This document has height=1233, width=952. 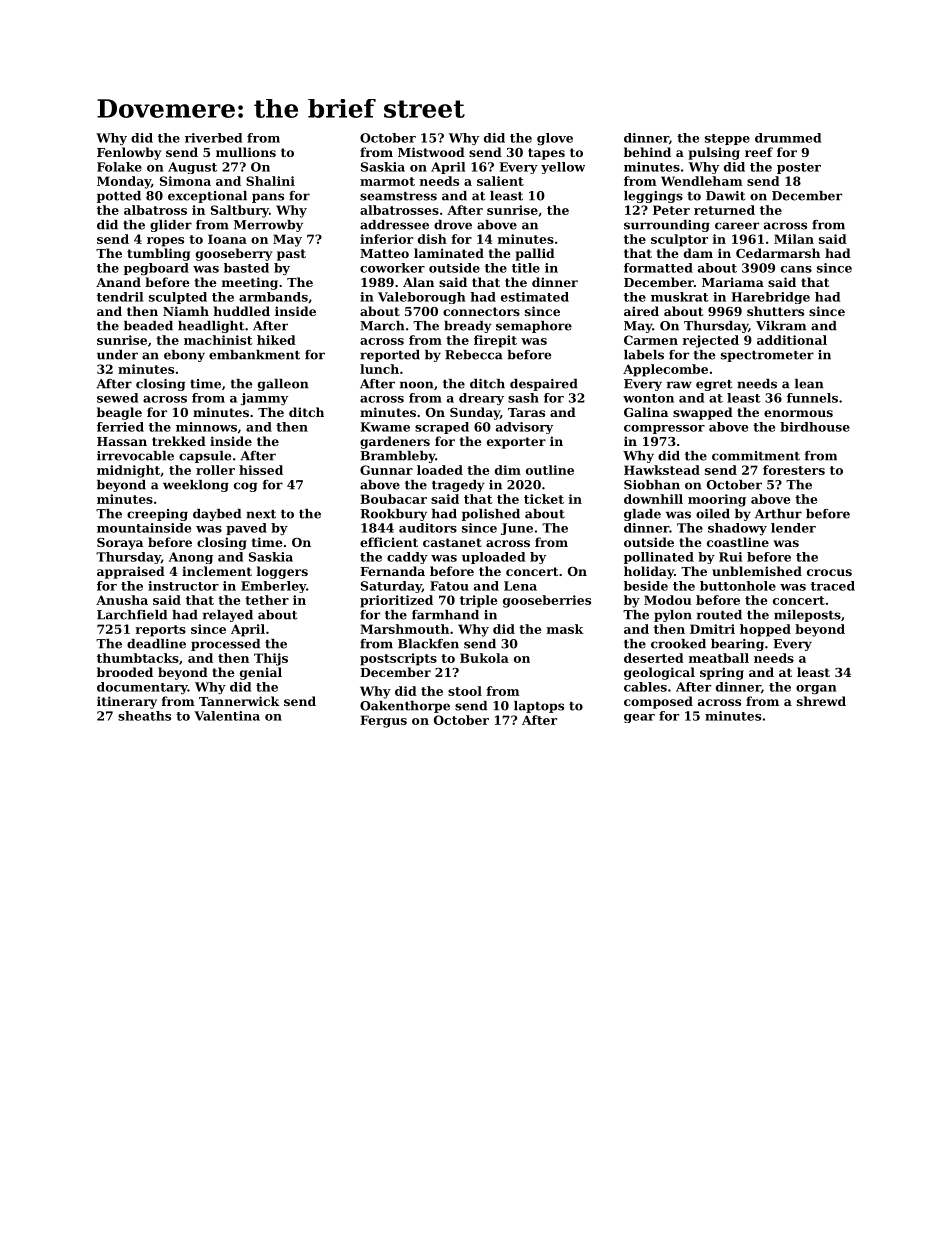 I want to click on reports, so click(x=160, y=631).
